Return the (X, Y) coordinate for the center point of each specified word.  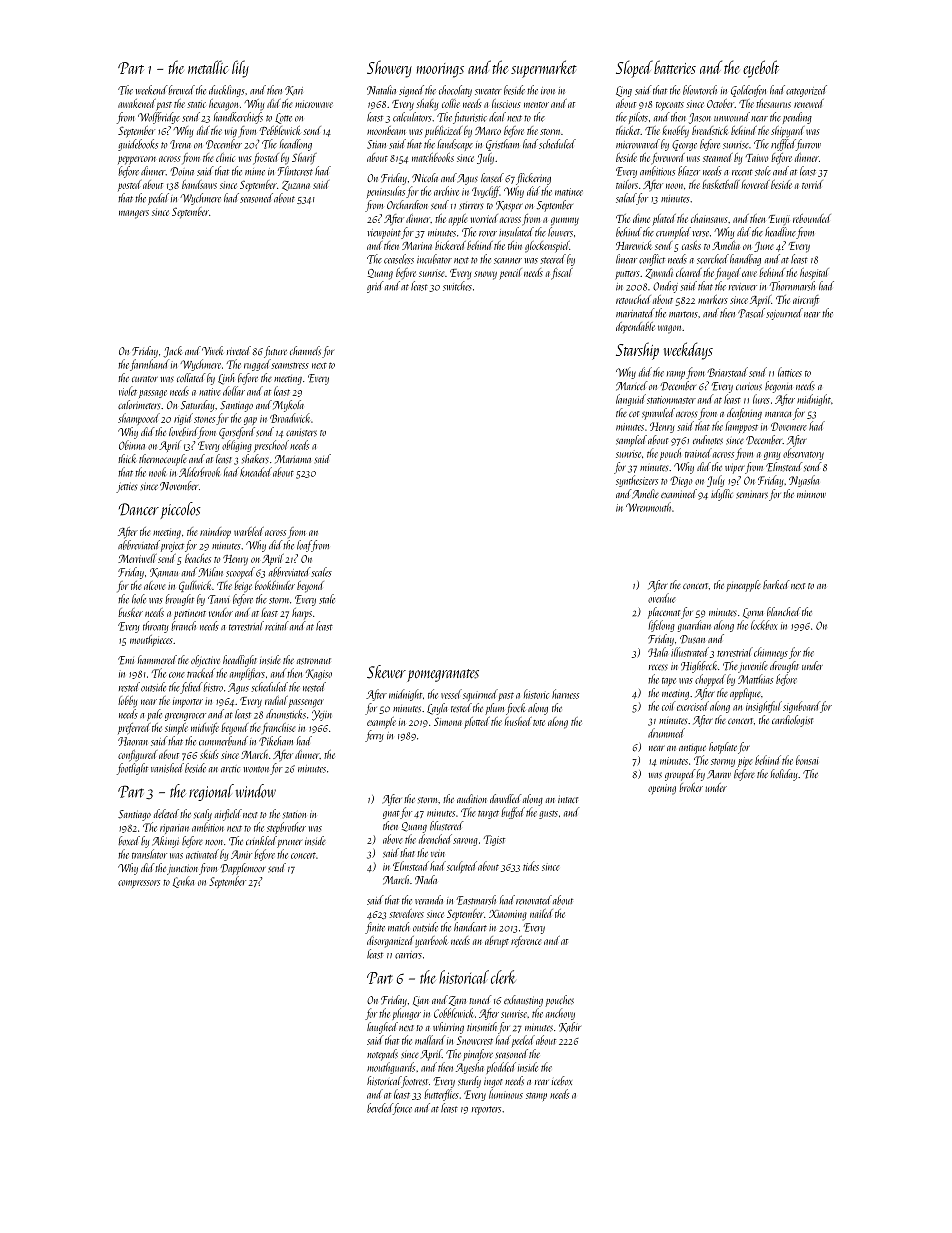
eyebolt (761, 69)
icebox (562, 1080)
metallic (208, 67)
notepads (382, 1055)
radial (276, 700)
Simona (448, 722)
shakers (255, 459)
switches (457, 286)
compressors (139, 884)
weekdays (688, 351)
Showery (389, 69)
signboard (801, 707)
